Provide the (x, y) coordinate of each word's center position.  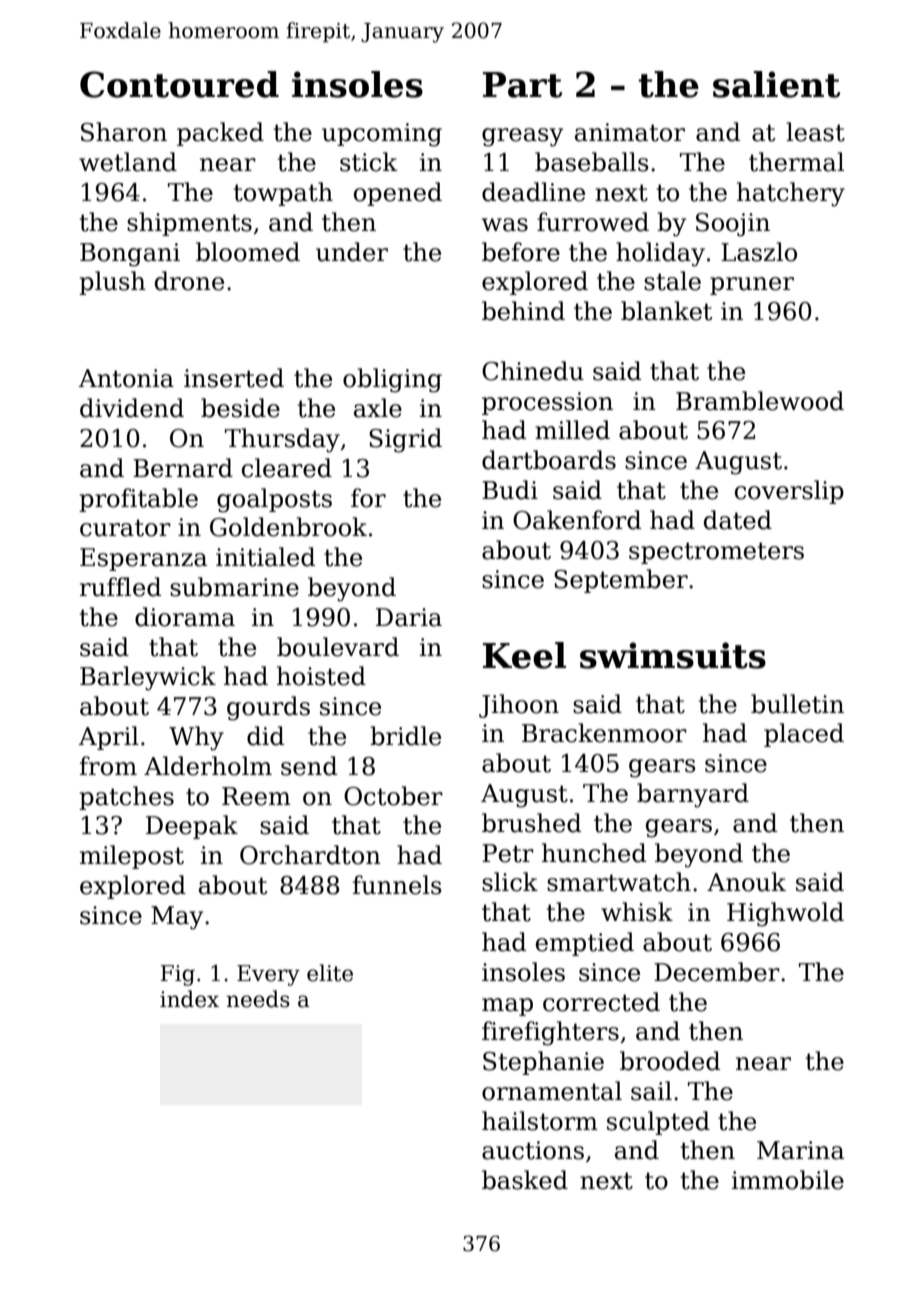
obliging (392, 380)
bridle (405, 736)
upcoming (382, 135)
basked (525, 1180)
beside (240, 408)
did (265, 736)
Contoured (179, 84)
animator (630, 132)
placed (804, 735)
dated (738, 520)
